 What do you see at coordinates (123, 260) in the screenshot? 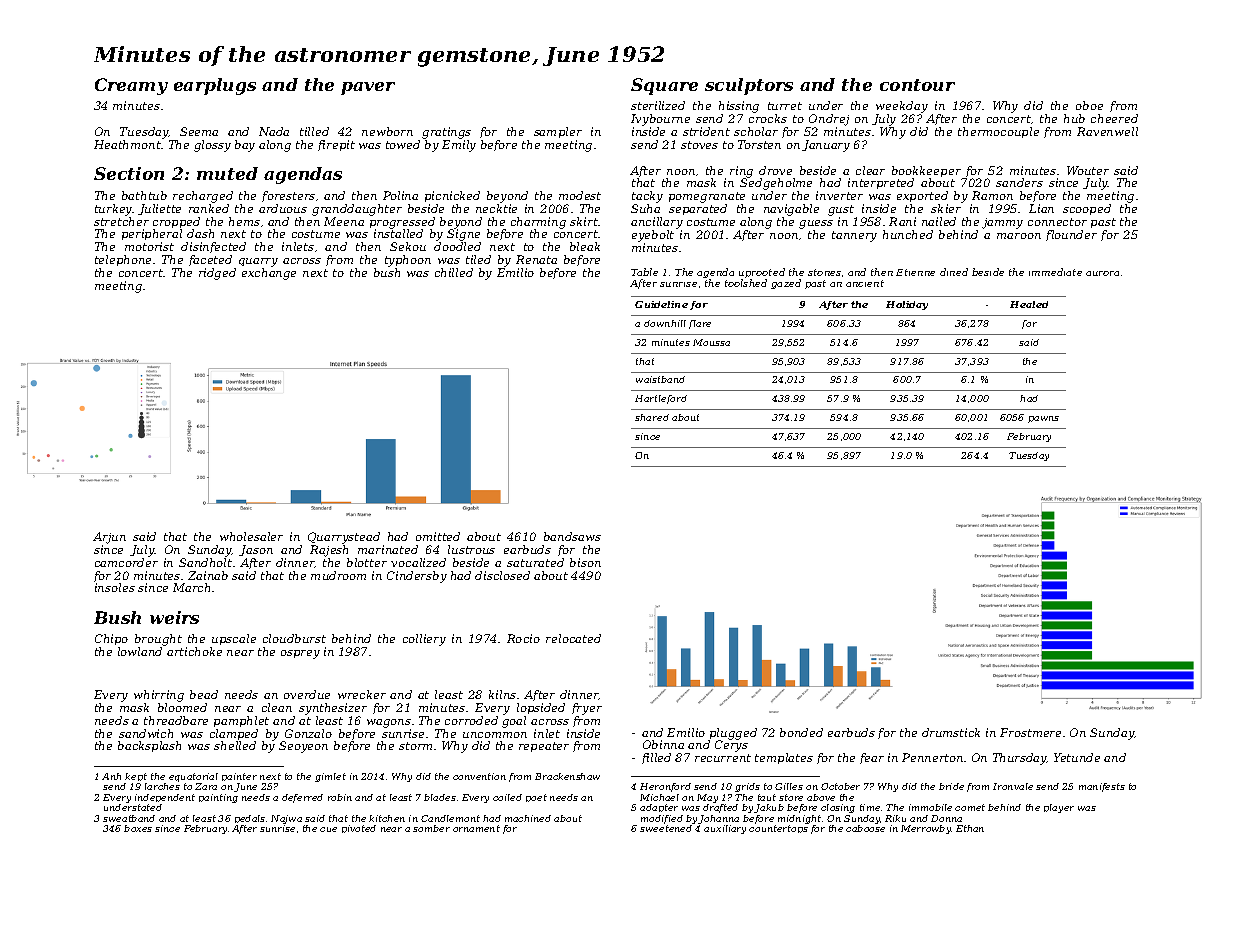
I see `telephone` at bounding box center [123, 260].
